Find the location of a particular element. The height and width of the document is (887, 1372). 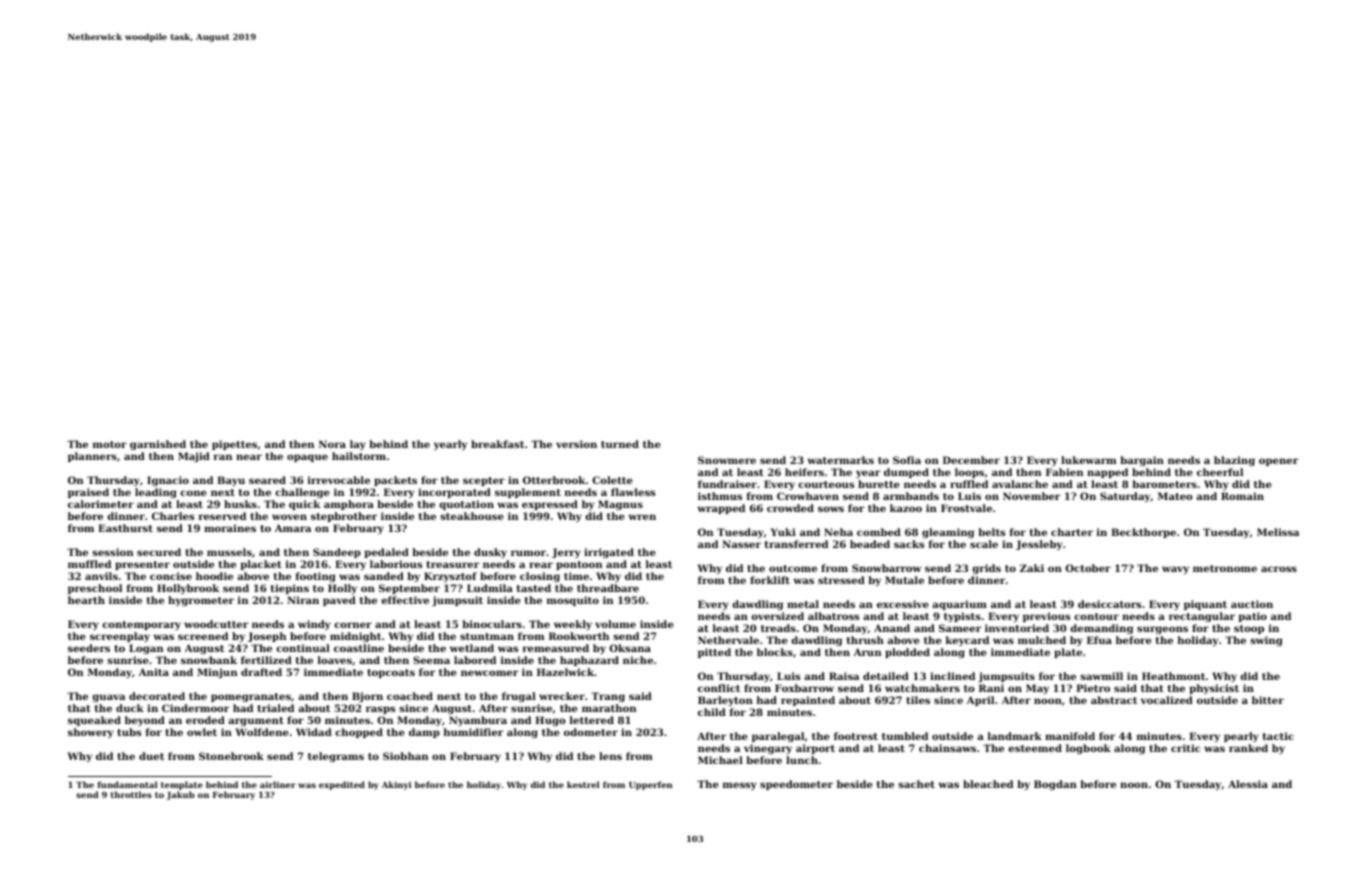

sanded is located at coordinates (384, 576).
